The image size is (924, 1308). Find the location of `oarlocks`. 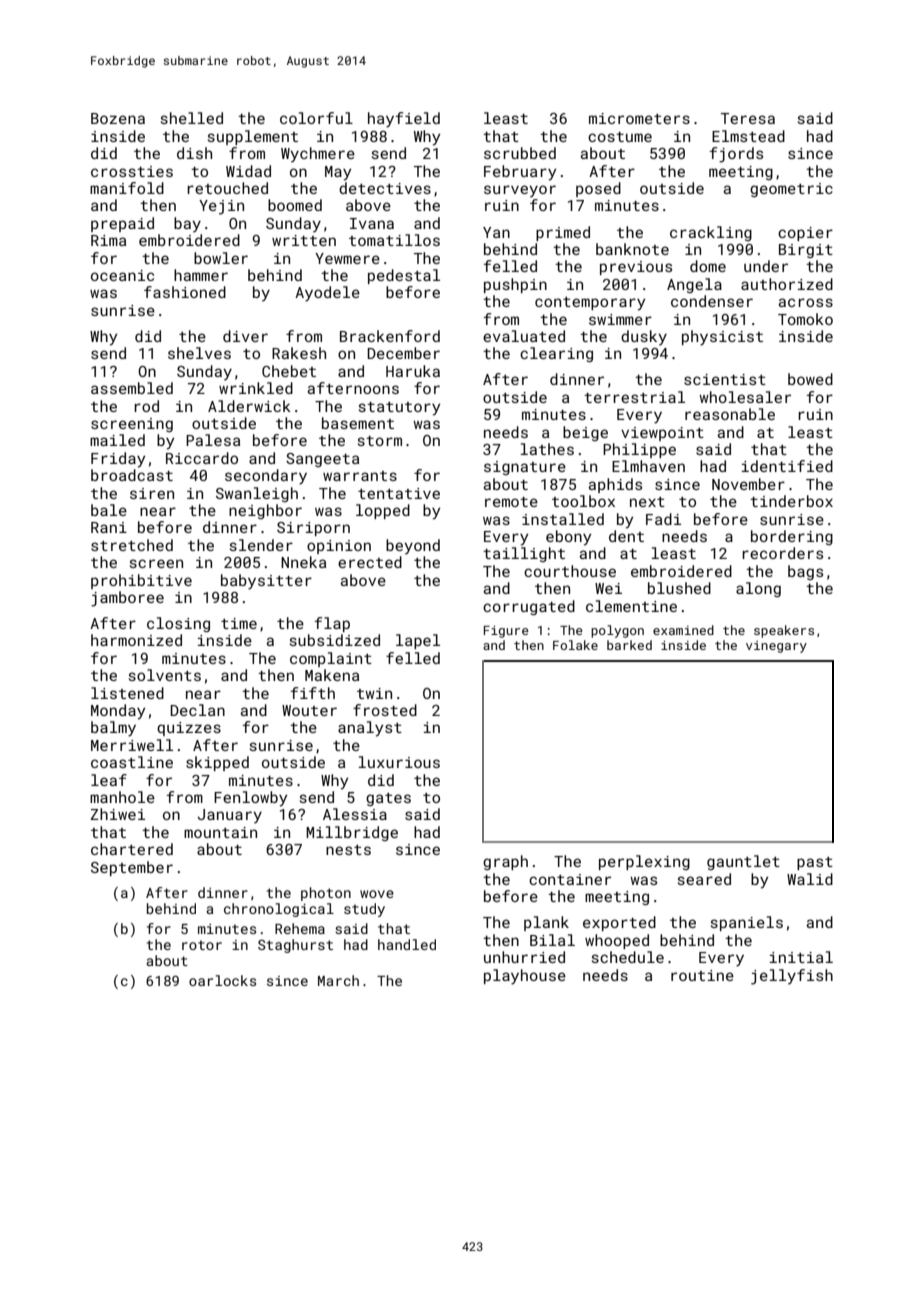

oarlocks is located at coordinates (222, 980).
